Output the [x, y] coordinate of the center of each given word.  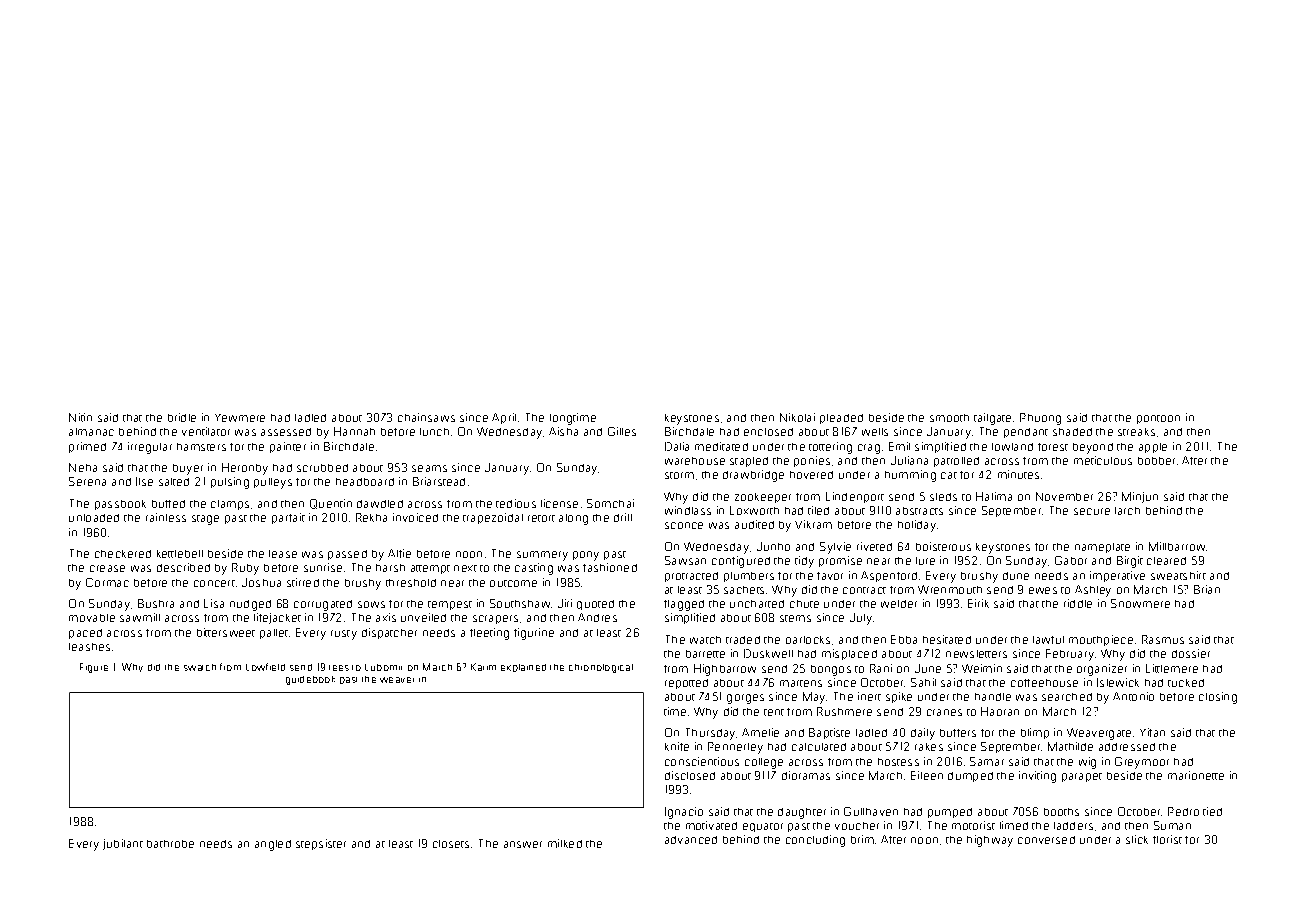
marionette [1196, 775]
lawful [1048, 640]
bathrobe [170, 844]
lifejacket [277, 618]
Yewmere [240, 418]
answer [523, 844]
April [504, 418]
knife [677, 746]
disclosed [690, 775]
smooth [949, 418]
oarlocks [808, 640]
